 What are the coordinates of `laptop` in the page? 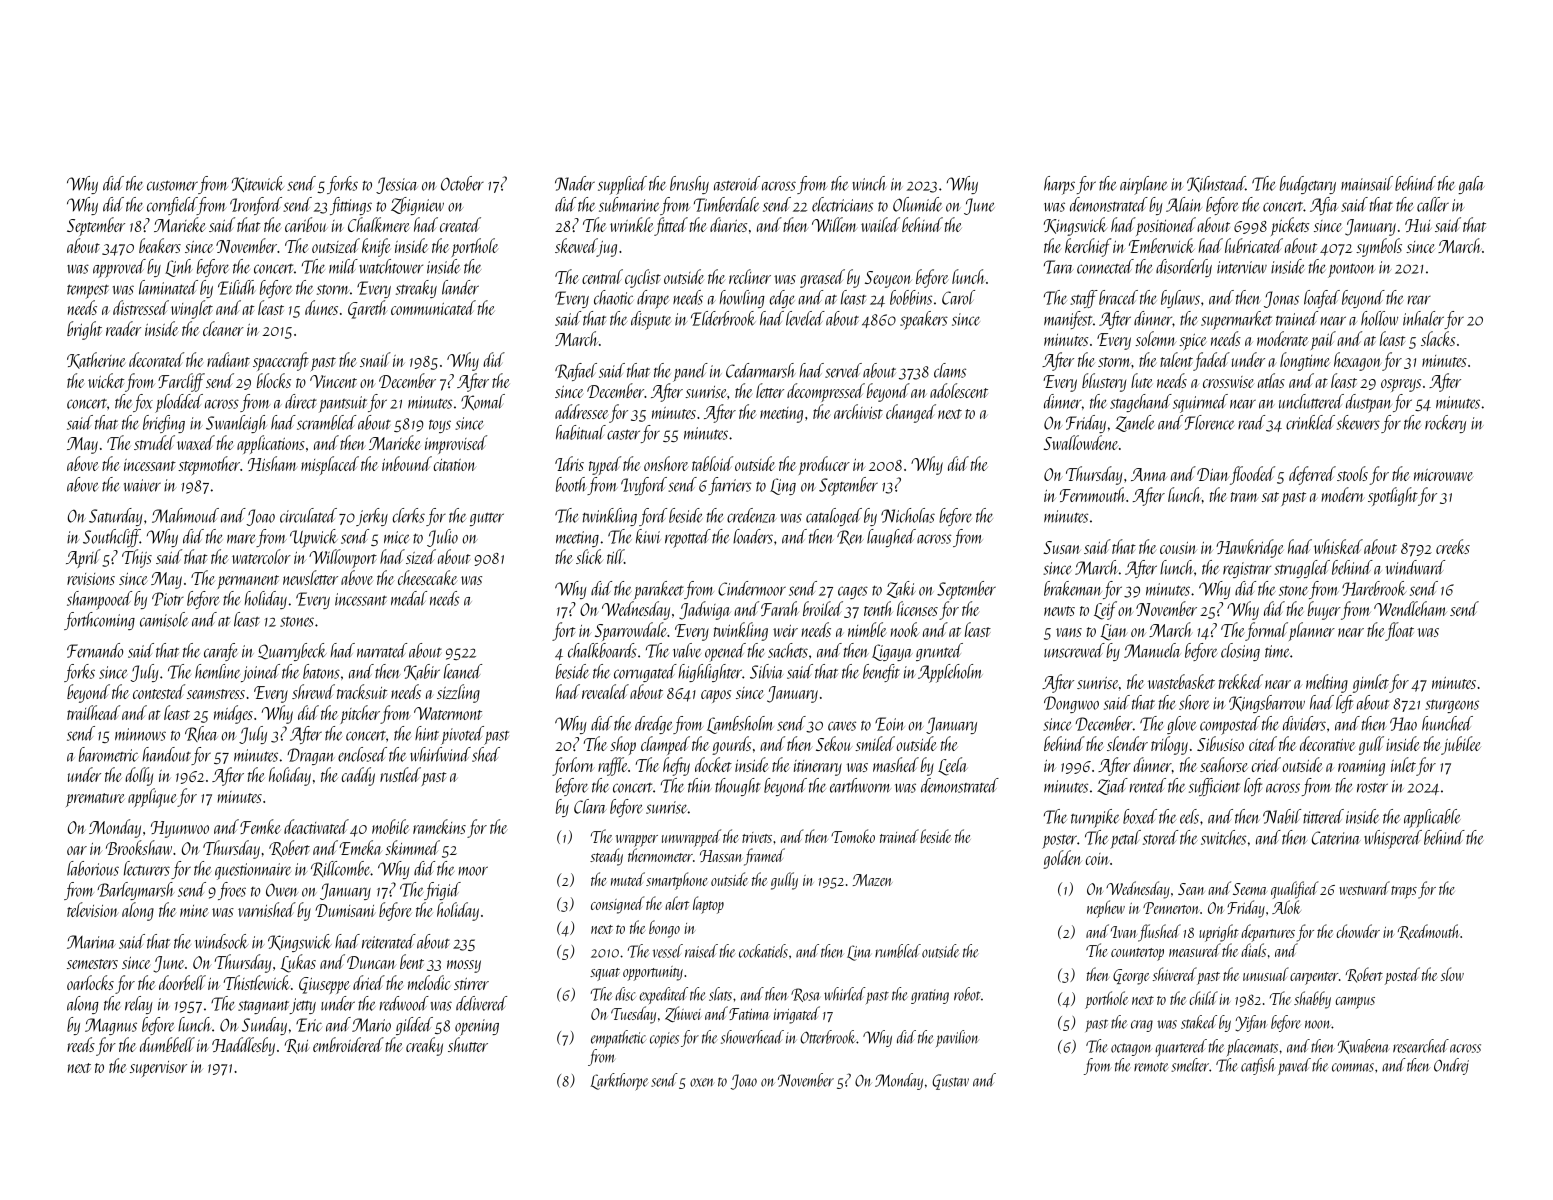 It's located at (708, 905).
